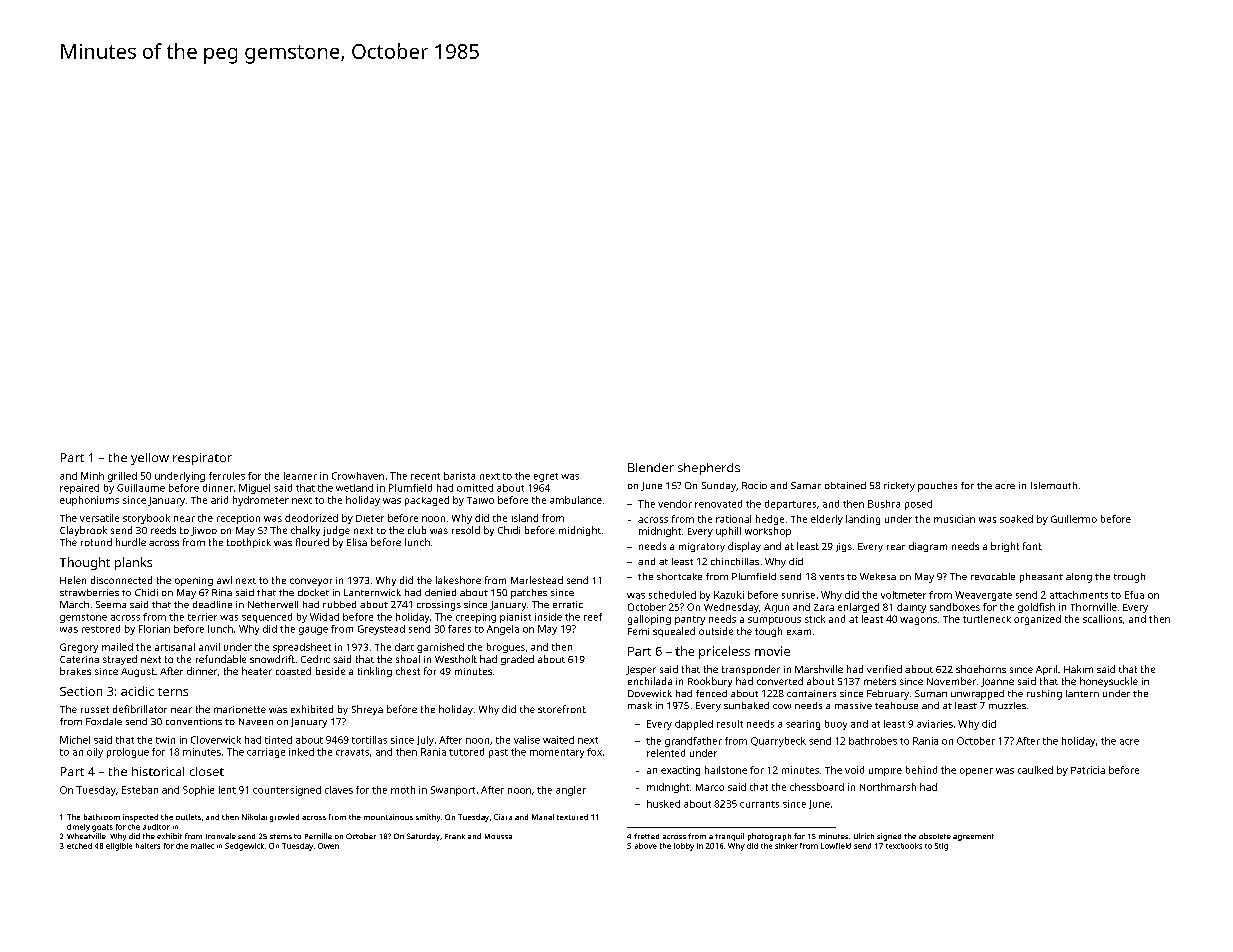 Image resolution: width=1233 pixels, height=952 pixels. What do you see at coordinates (973, 837) in the page?
I see `agreement` at bounding box center [973, 837].
